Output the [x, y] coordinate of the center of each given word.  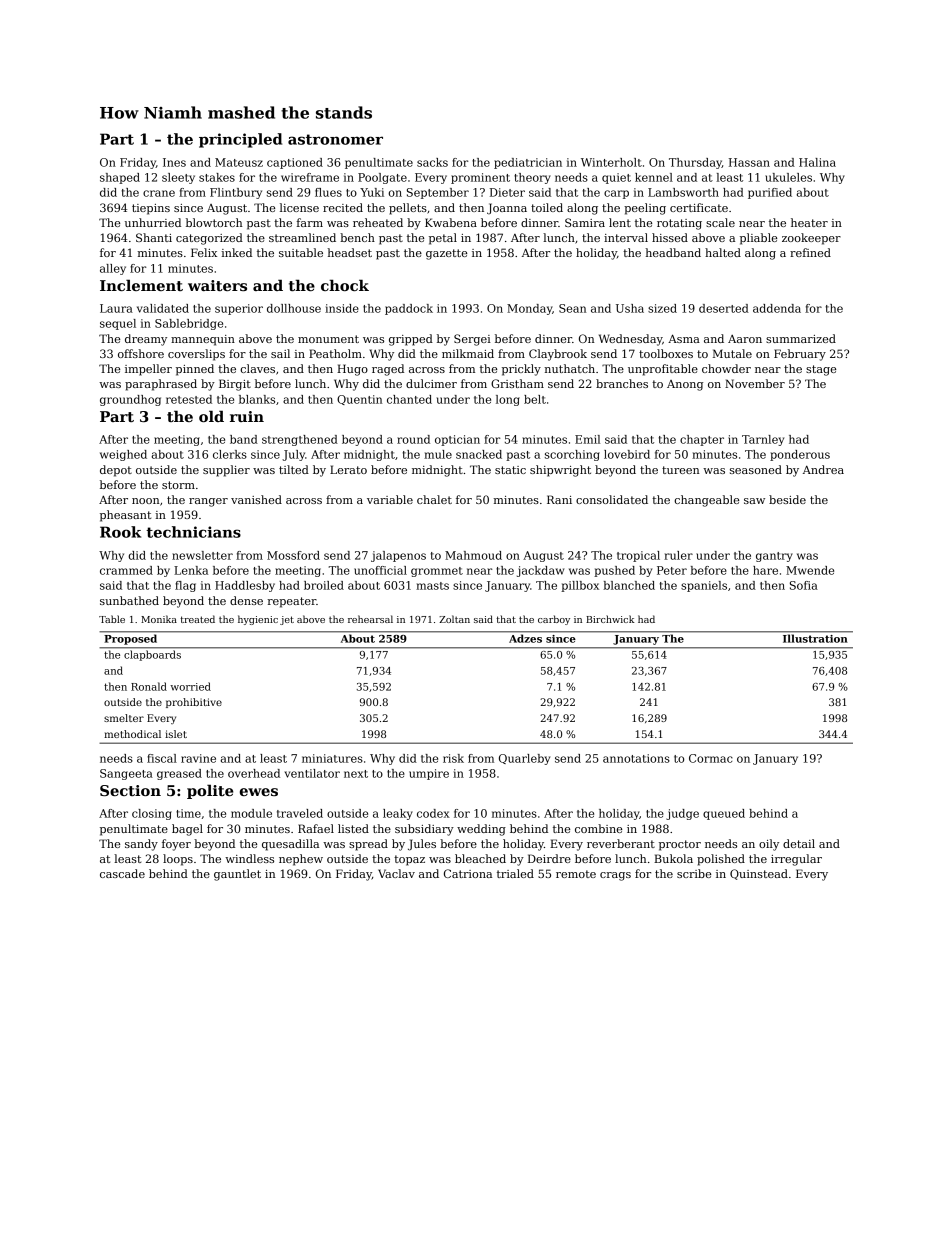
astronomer [335, 139]
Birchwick [610, 619]
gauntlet [237, 875]
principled [240, 140]
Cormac [711, 758]
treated [197, 619]
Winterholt [611, 162]
